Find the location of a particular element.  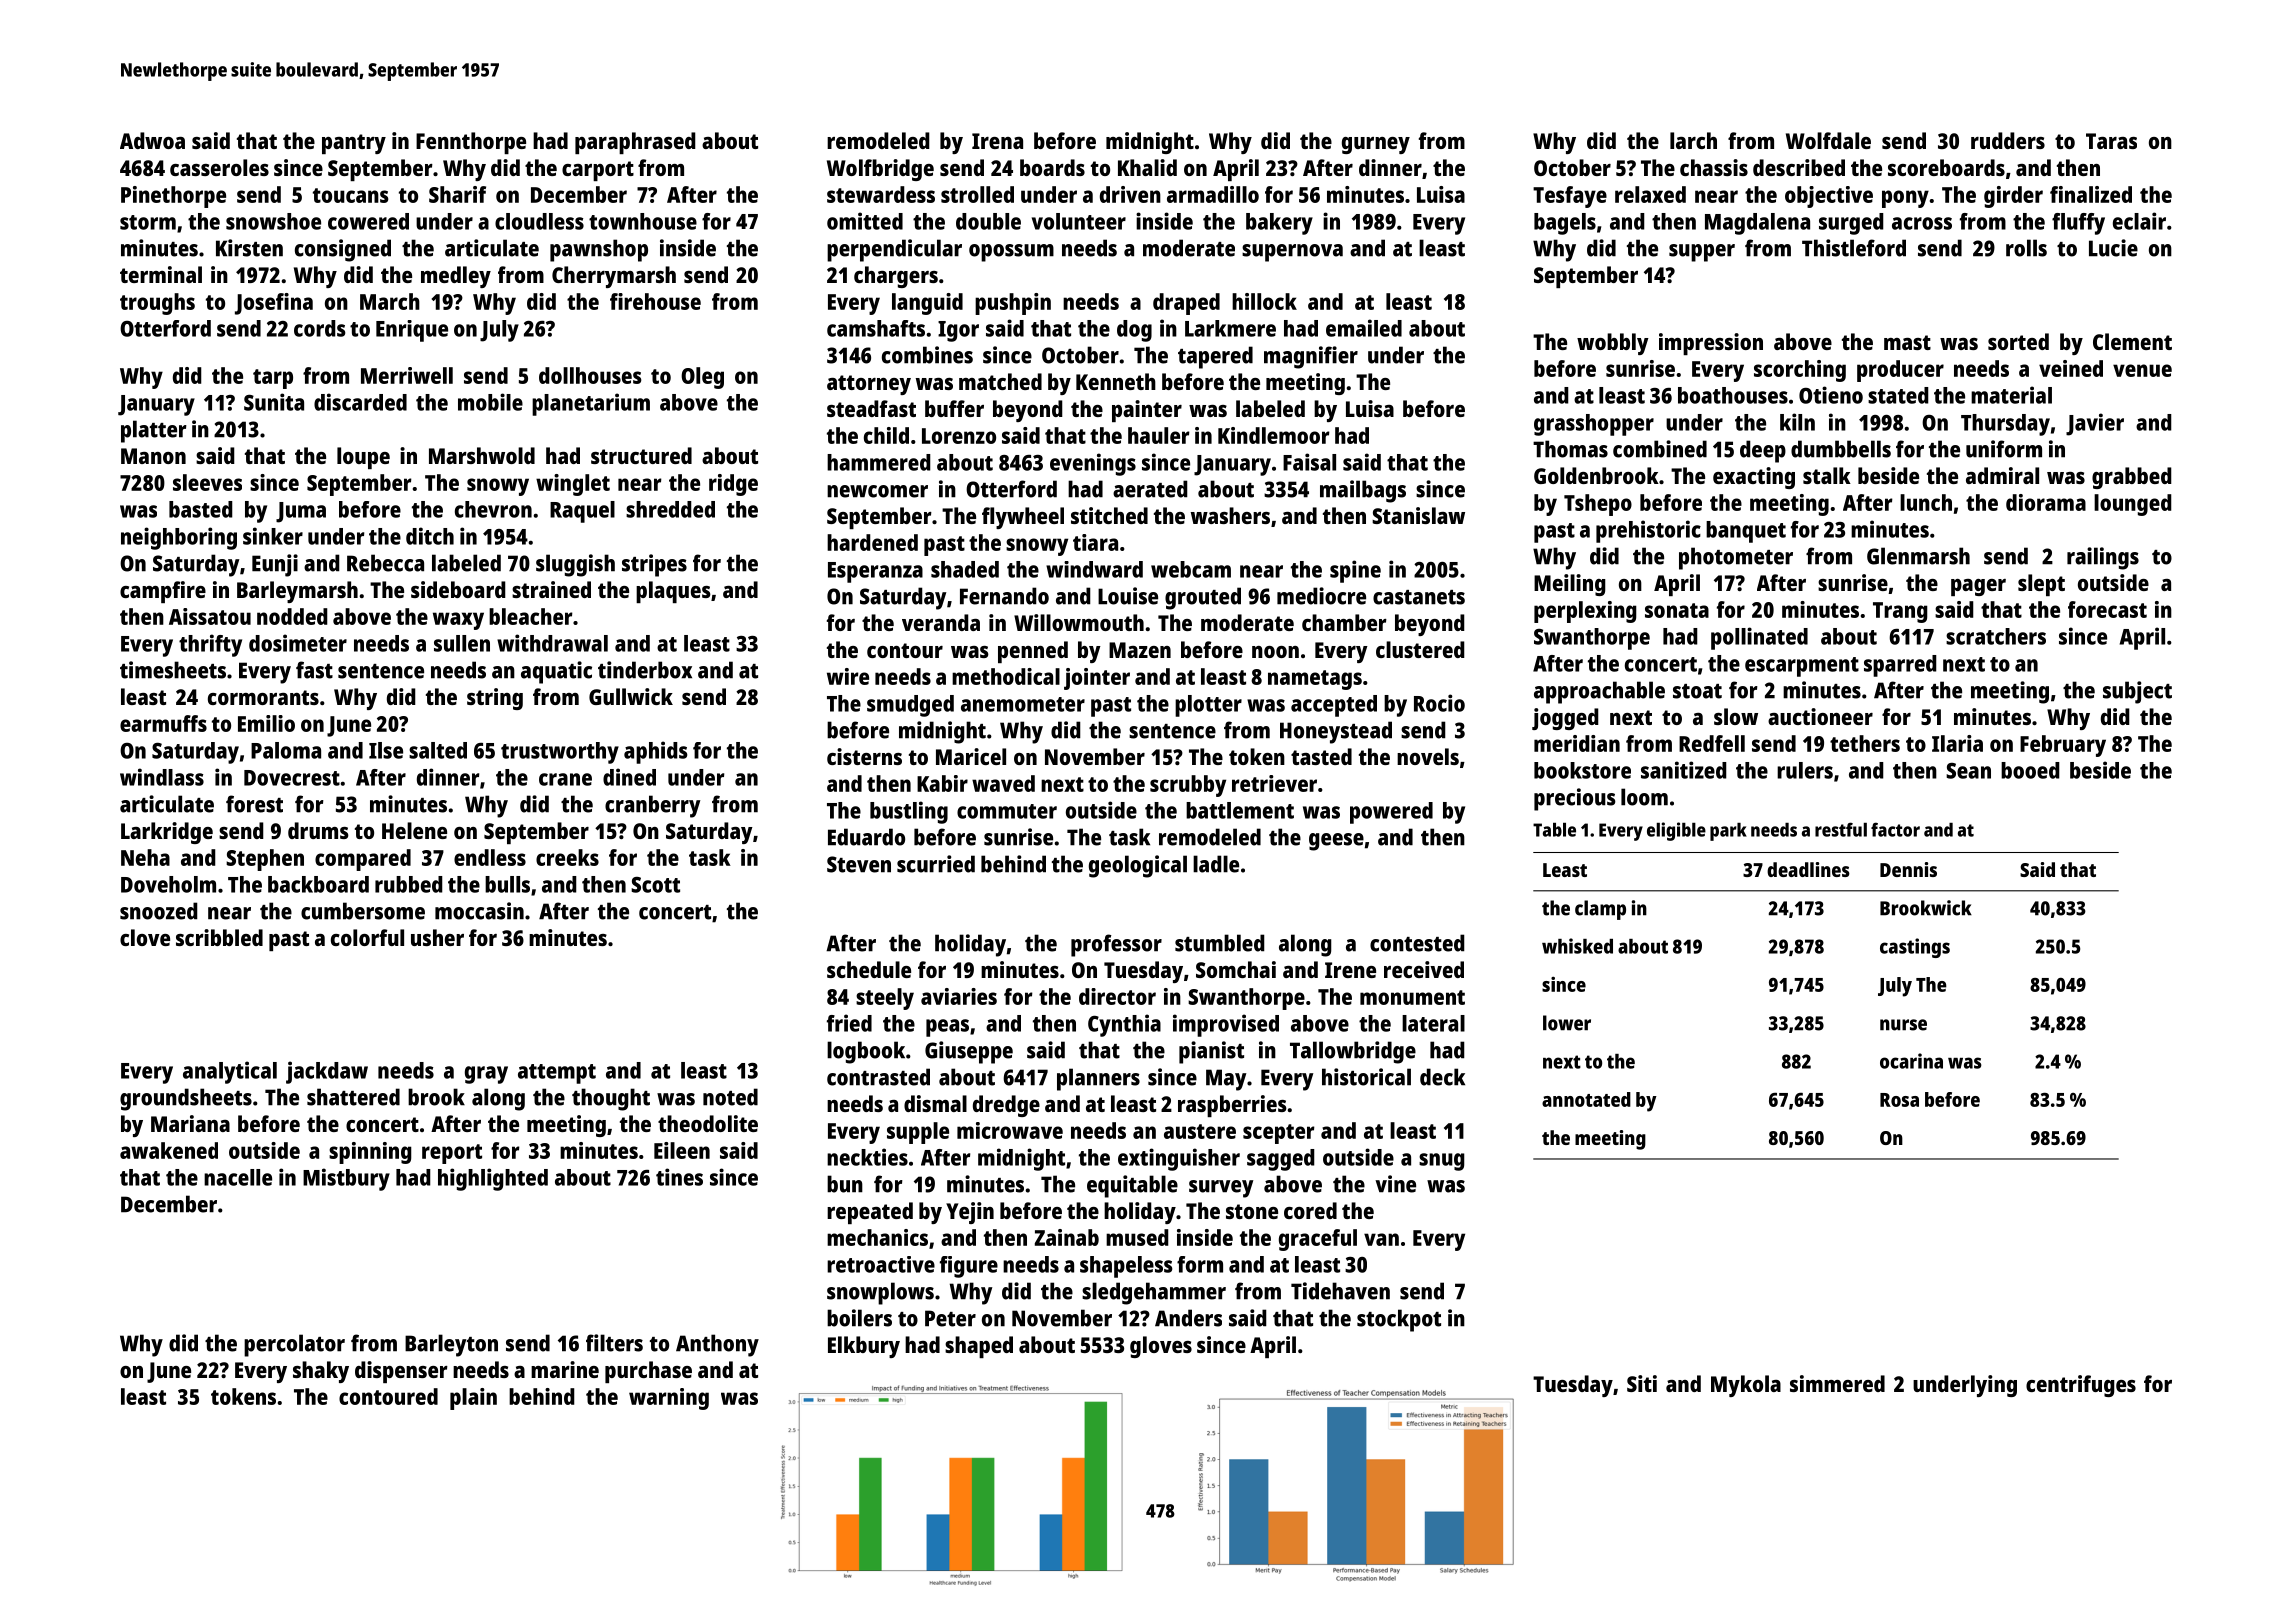

nacelle is located at coordinates (238, 1177).
